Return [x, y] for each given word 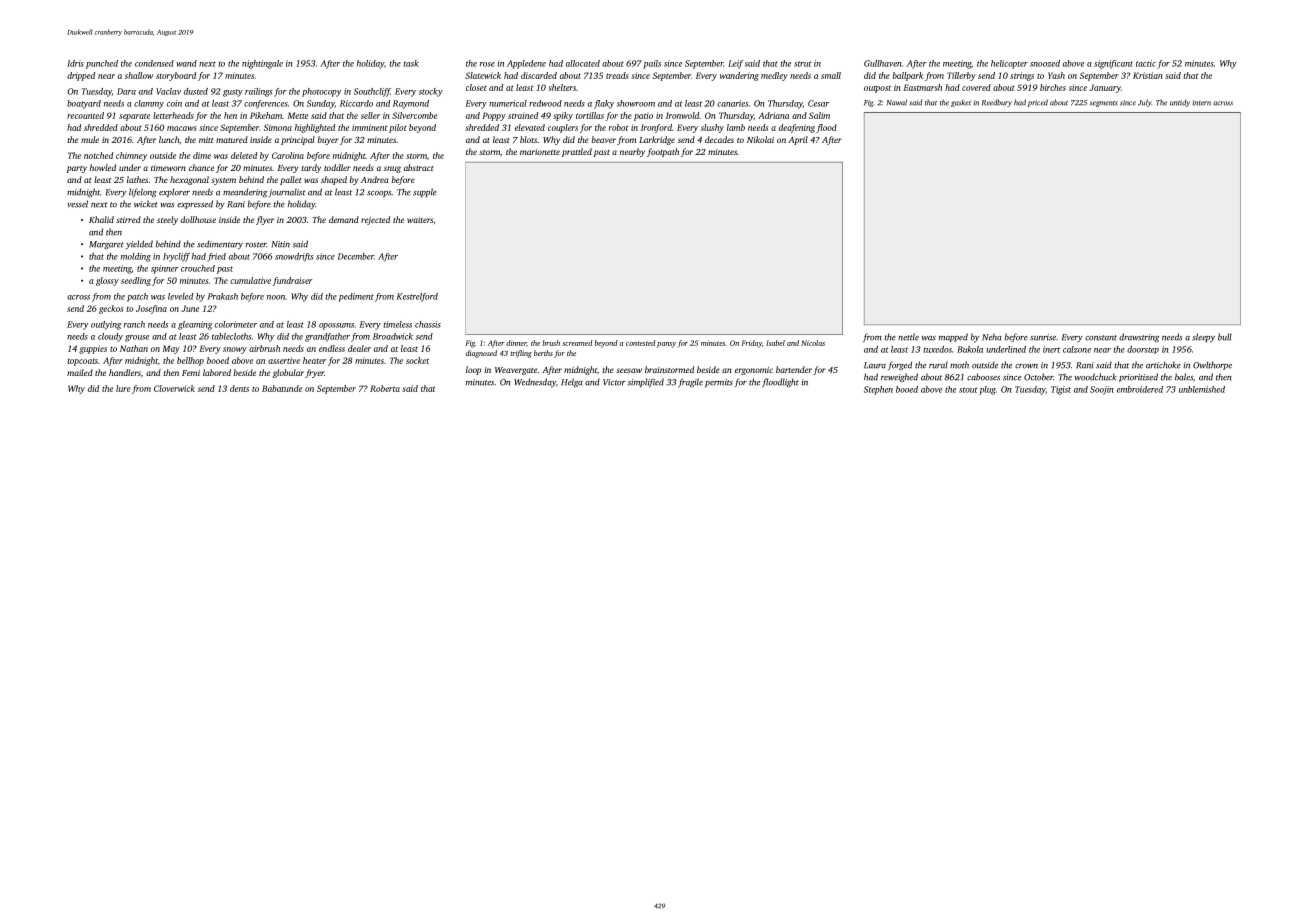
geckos [111, 309]
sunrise [1043, 337]
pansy [666, 345]
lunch [169, 139]
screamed [577, 343]
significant [1113, 64]
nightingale [262, 64]
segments [1104, 104]
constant [1101, 338]
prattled [577, 152]
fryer [314, 373]
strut [803, 64]
